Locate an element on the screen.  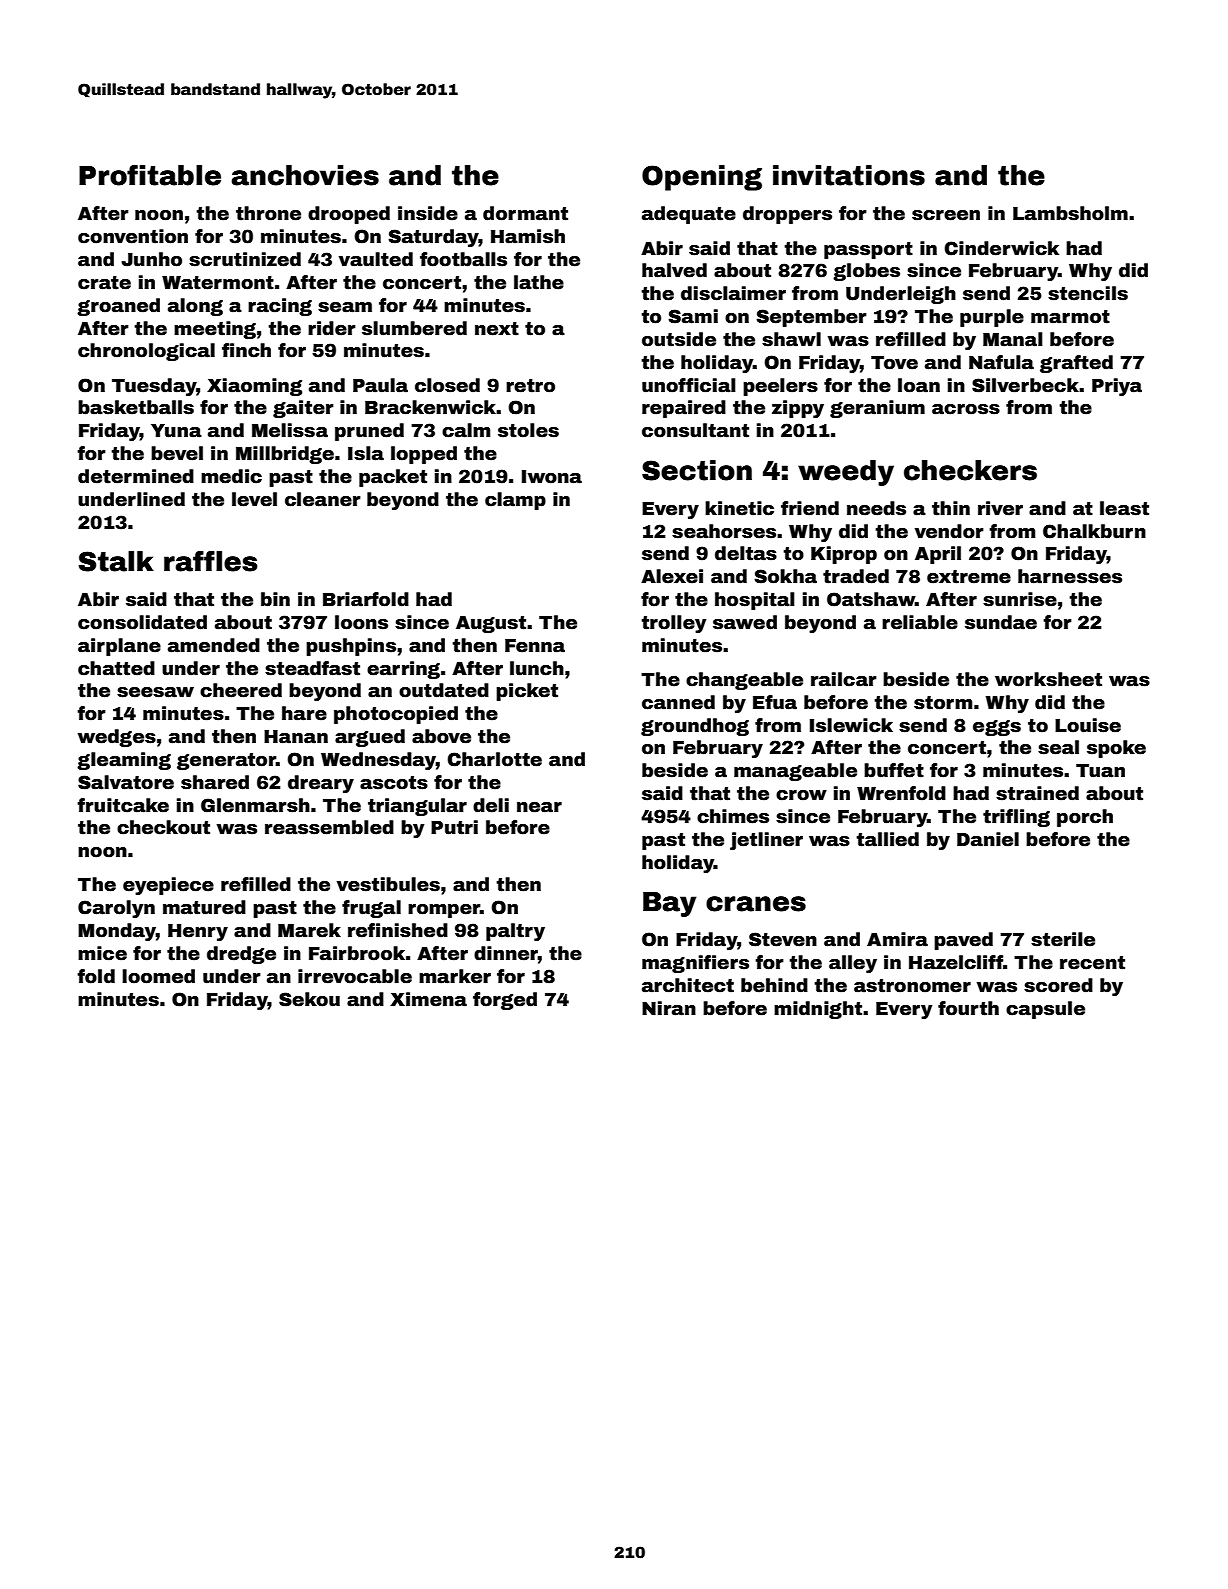
Tuan is located at coordinates (1100, 771).
